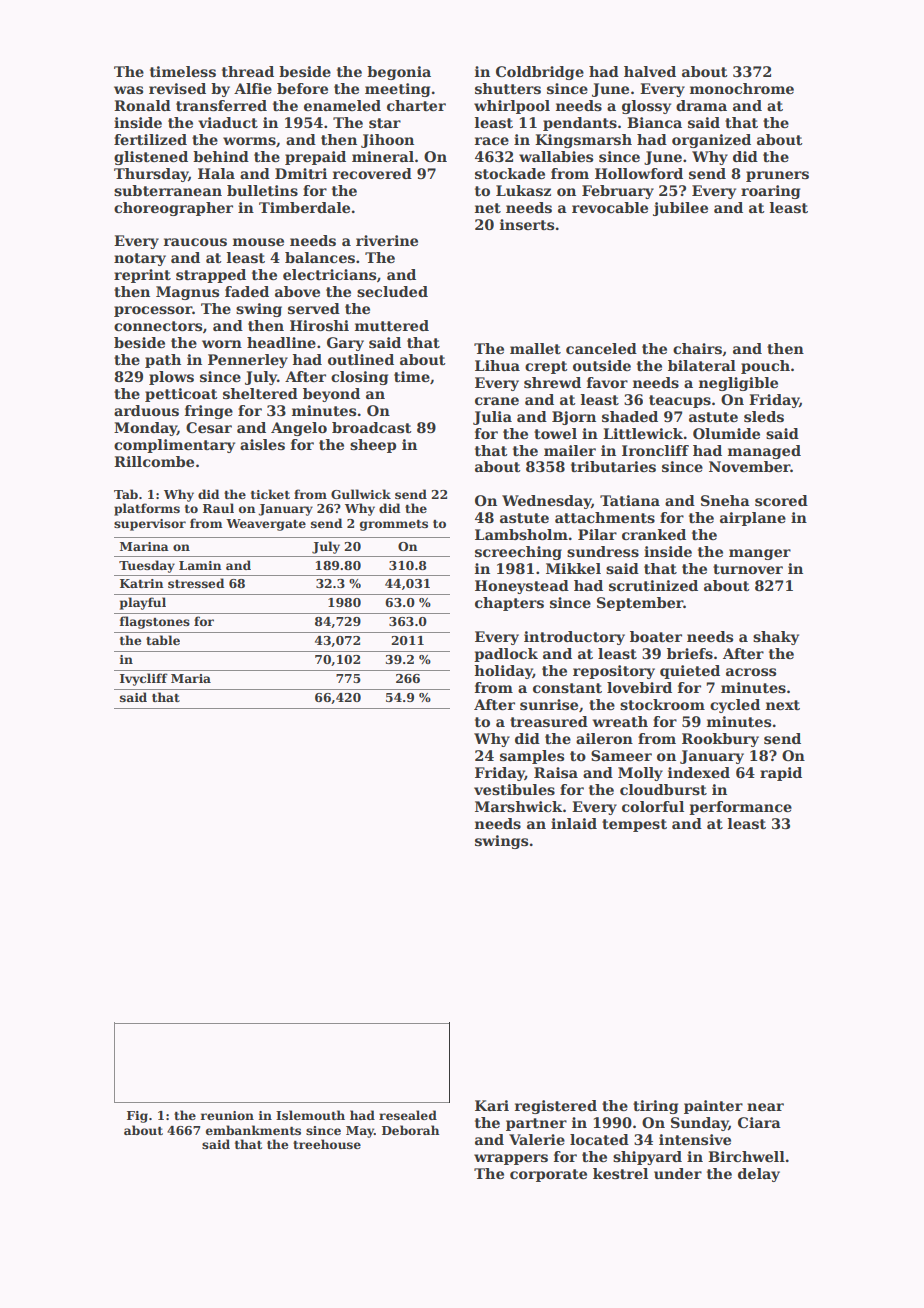 The image size is (924, 1308). What do you see at coordinates (653, 585) in the image?
I see `scrutinized` at bounding box center [653, 585].
